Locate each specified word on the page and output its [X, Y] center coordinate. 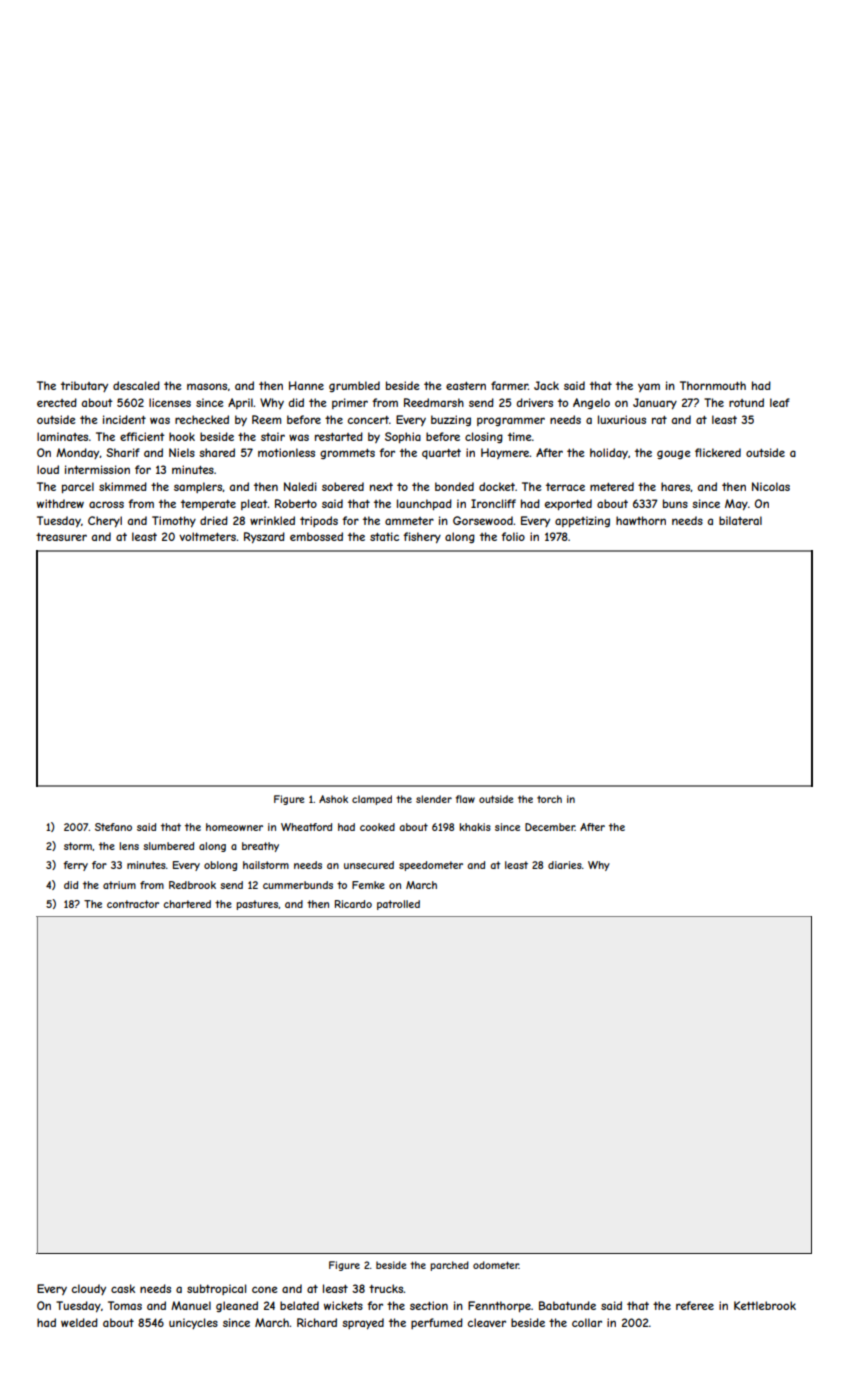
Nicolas [771, 486]
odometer [496, 1265]
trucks [386, 1288]
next [381, 487]
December [550, 827]
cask [123, 1288]
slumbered [168, 846]
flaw [465, 799]
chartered [187, 904]
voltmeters [207, 536]
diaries [565, 865]
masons [207, 386]
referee [695, 1305]
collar [587, 1322]
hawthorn [641, 520]
